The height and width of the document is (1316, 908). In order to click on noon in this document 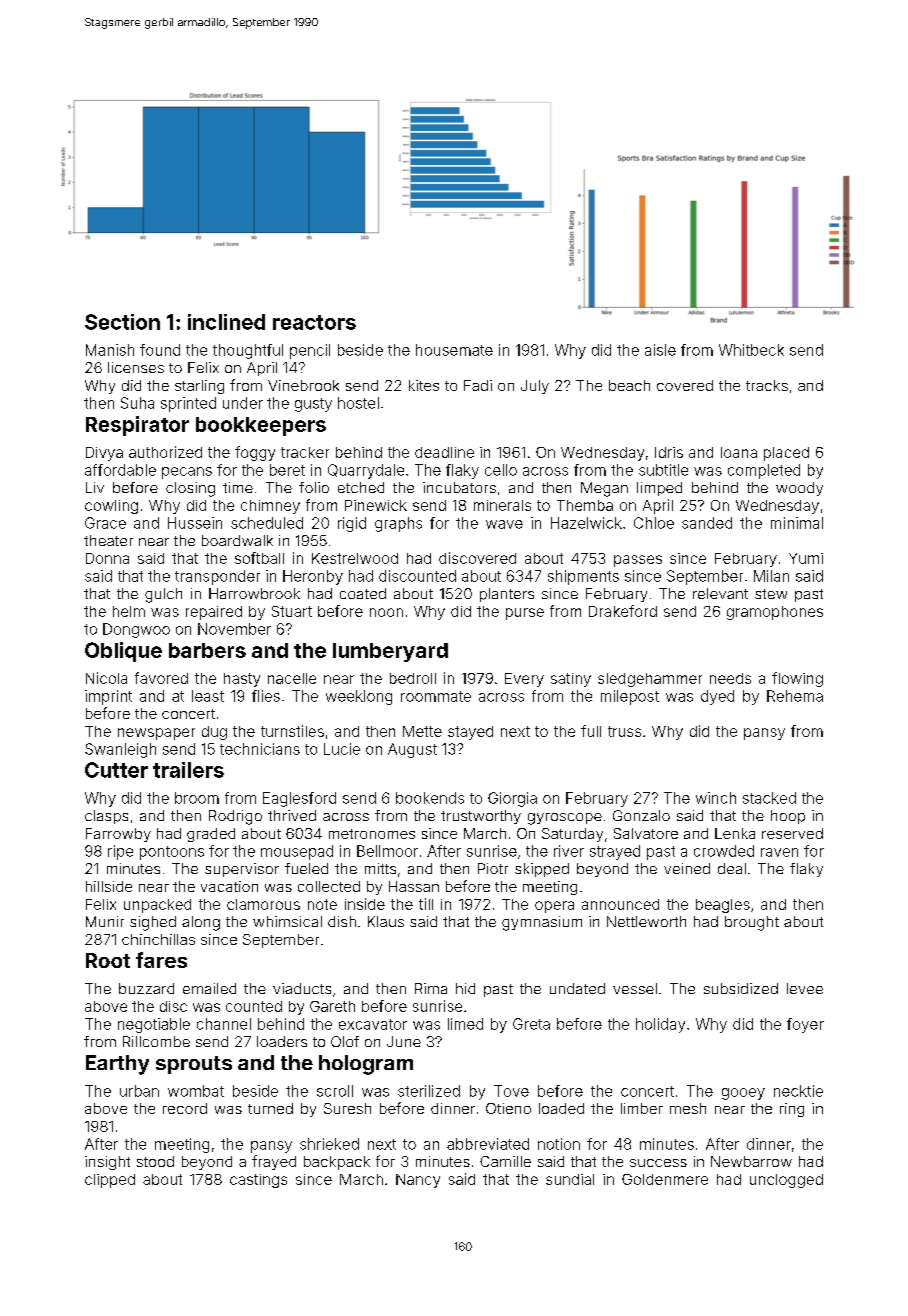, I will do `click(386, 612)`.
